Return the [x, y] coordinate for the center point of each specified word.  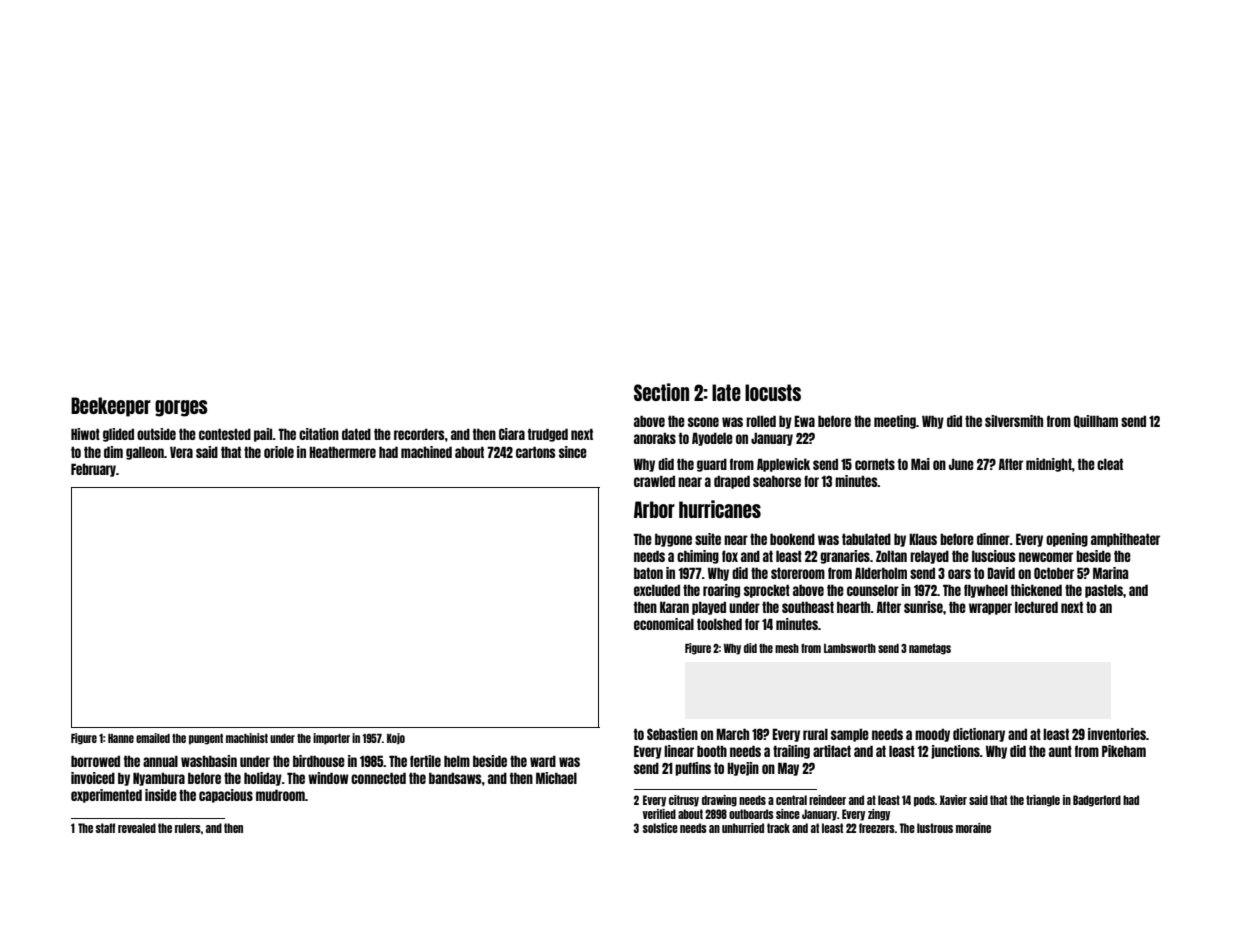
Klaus [923, 539]
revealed [137, 828]
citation [319, 434]
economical [664, 624]
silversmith [1014, 421]
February [93, 470]
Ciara [512, 434]
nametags [930, 649]
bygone [673, 540]
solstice [660, 828]
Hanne [121, 738]
